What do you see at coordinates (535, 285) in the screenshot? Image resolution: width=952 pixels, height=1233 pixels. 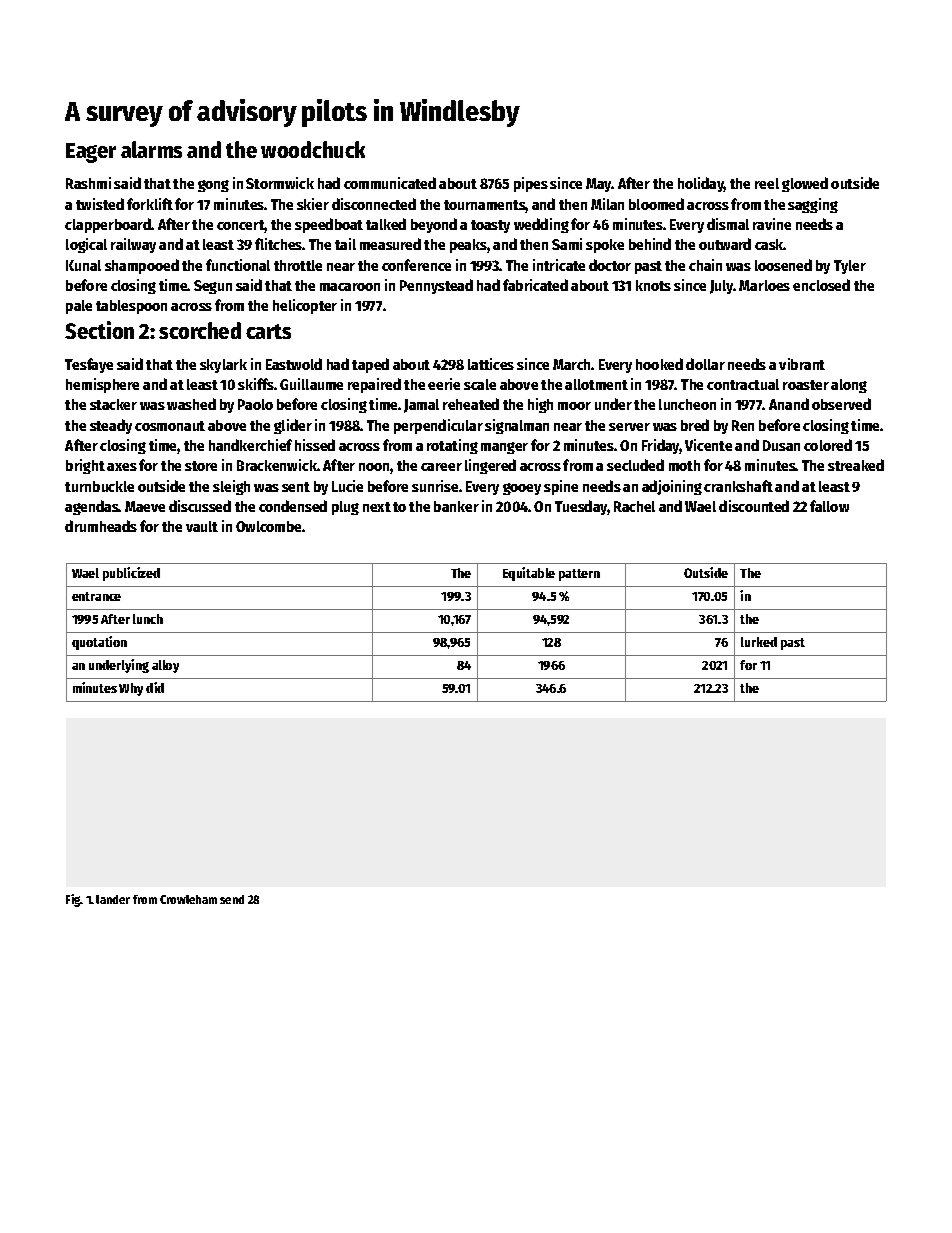 I see `fabricated` at bounding box center [535, 285].
